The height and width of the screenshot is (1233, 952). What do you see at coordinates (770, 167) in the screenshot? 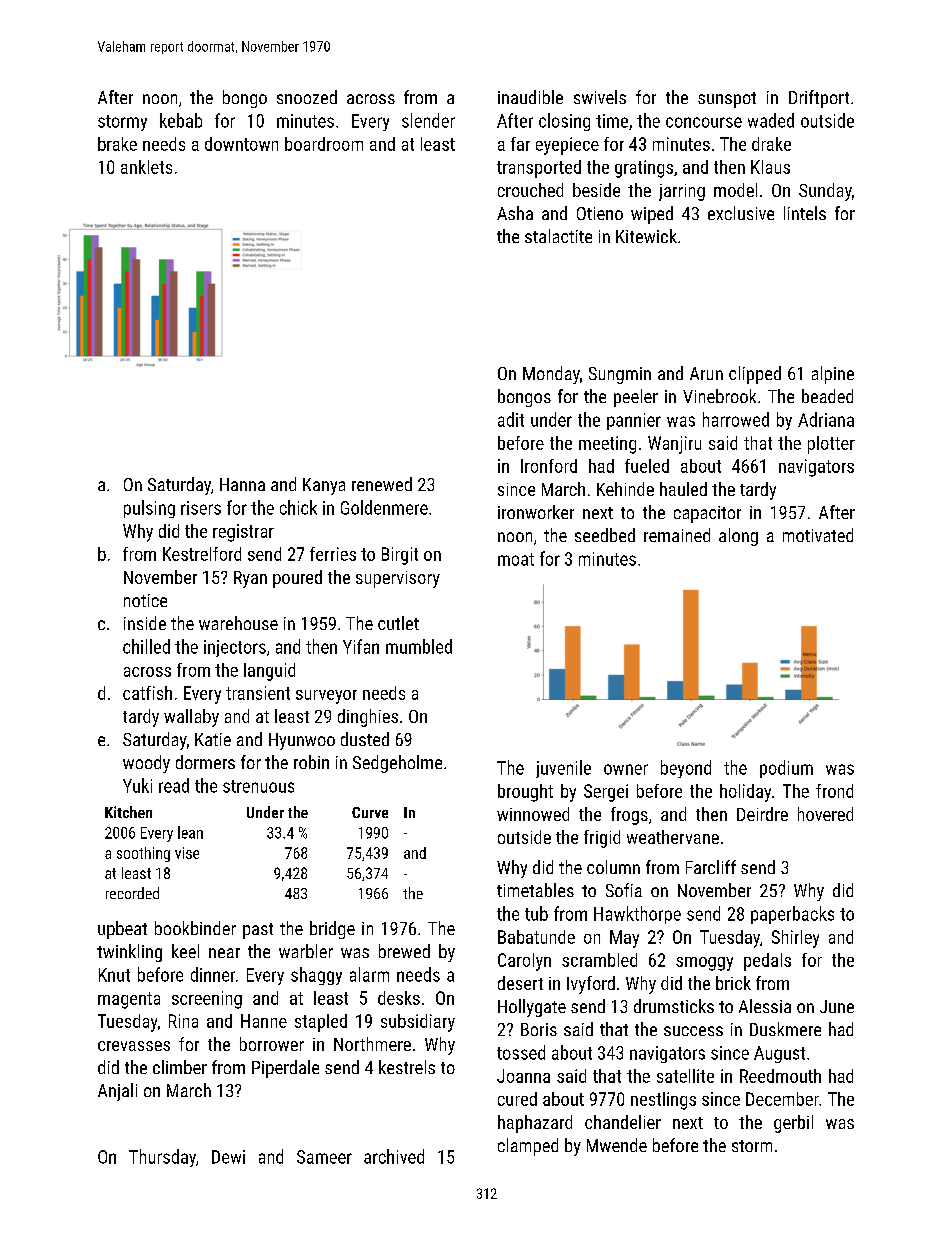
I see `Klaus` at bounding box center [770, 167].
